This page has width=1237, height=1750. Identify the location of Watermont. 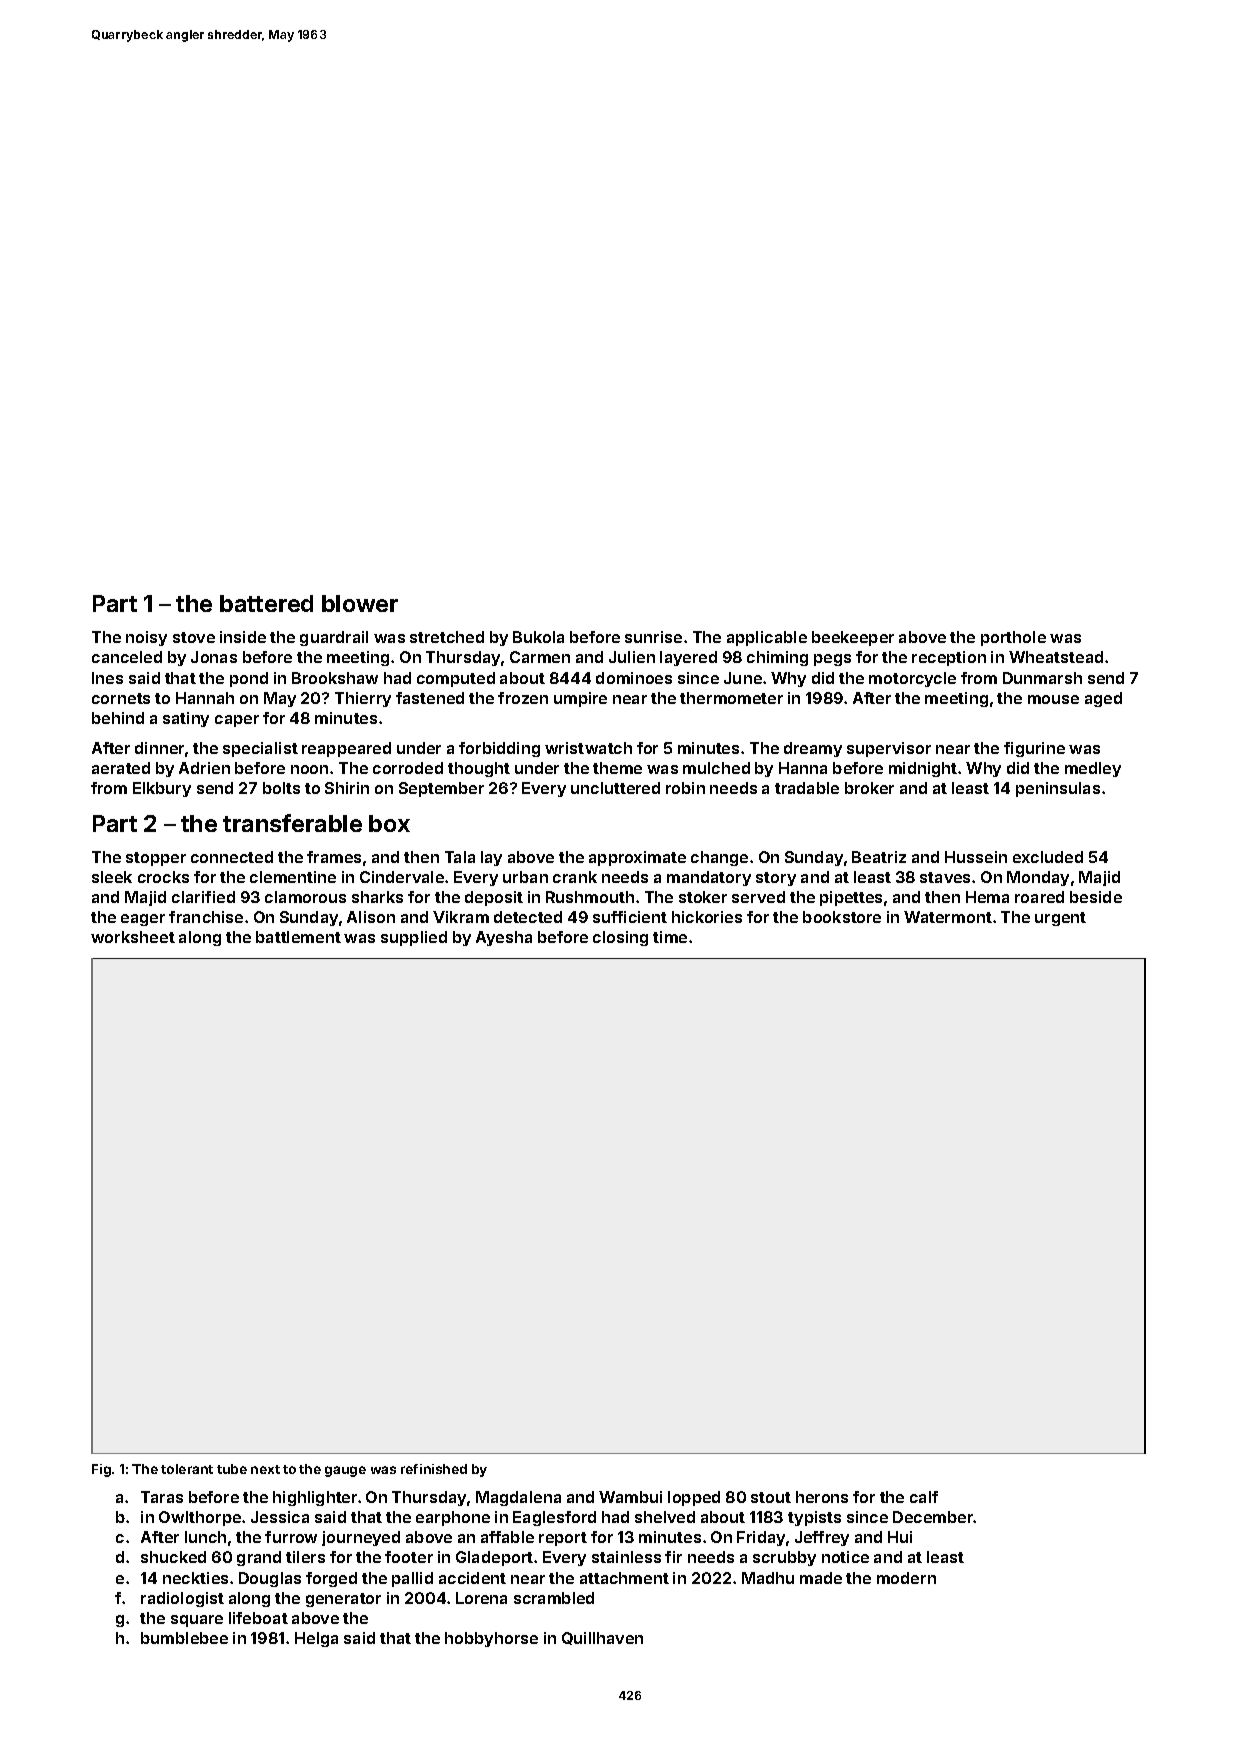
(948, 917).
